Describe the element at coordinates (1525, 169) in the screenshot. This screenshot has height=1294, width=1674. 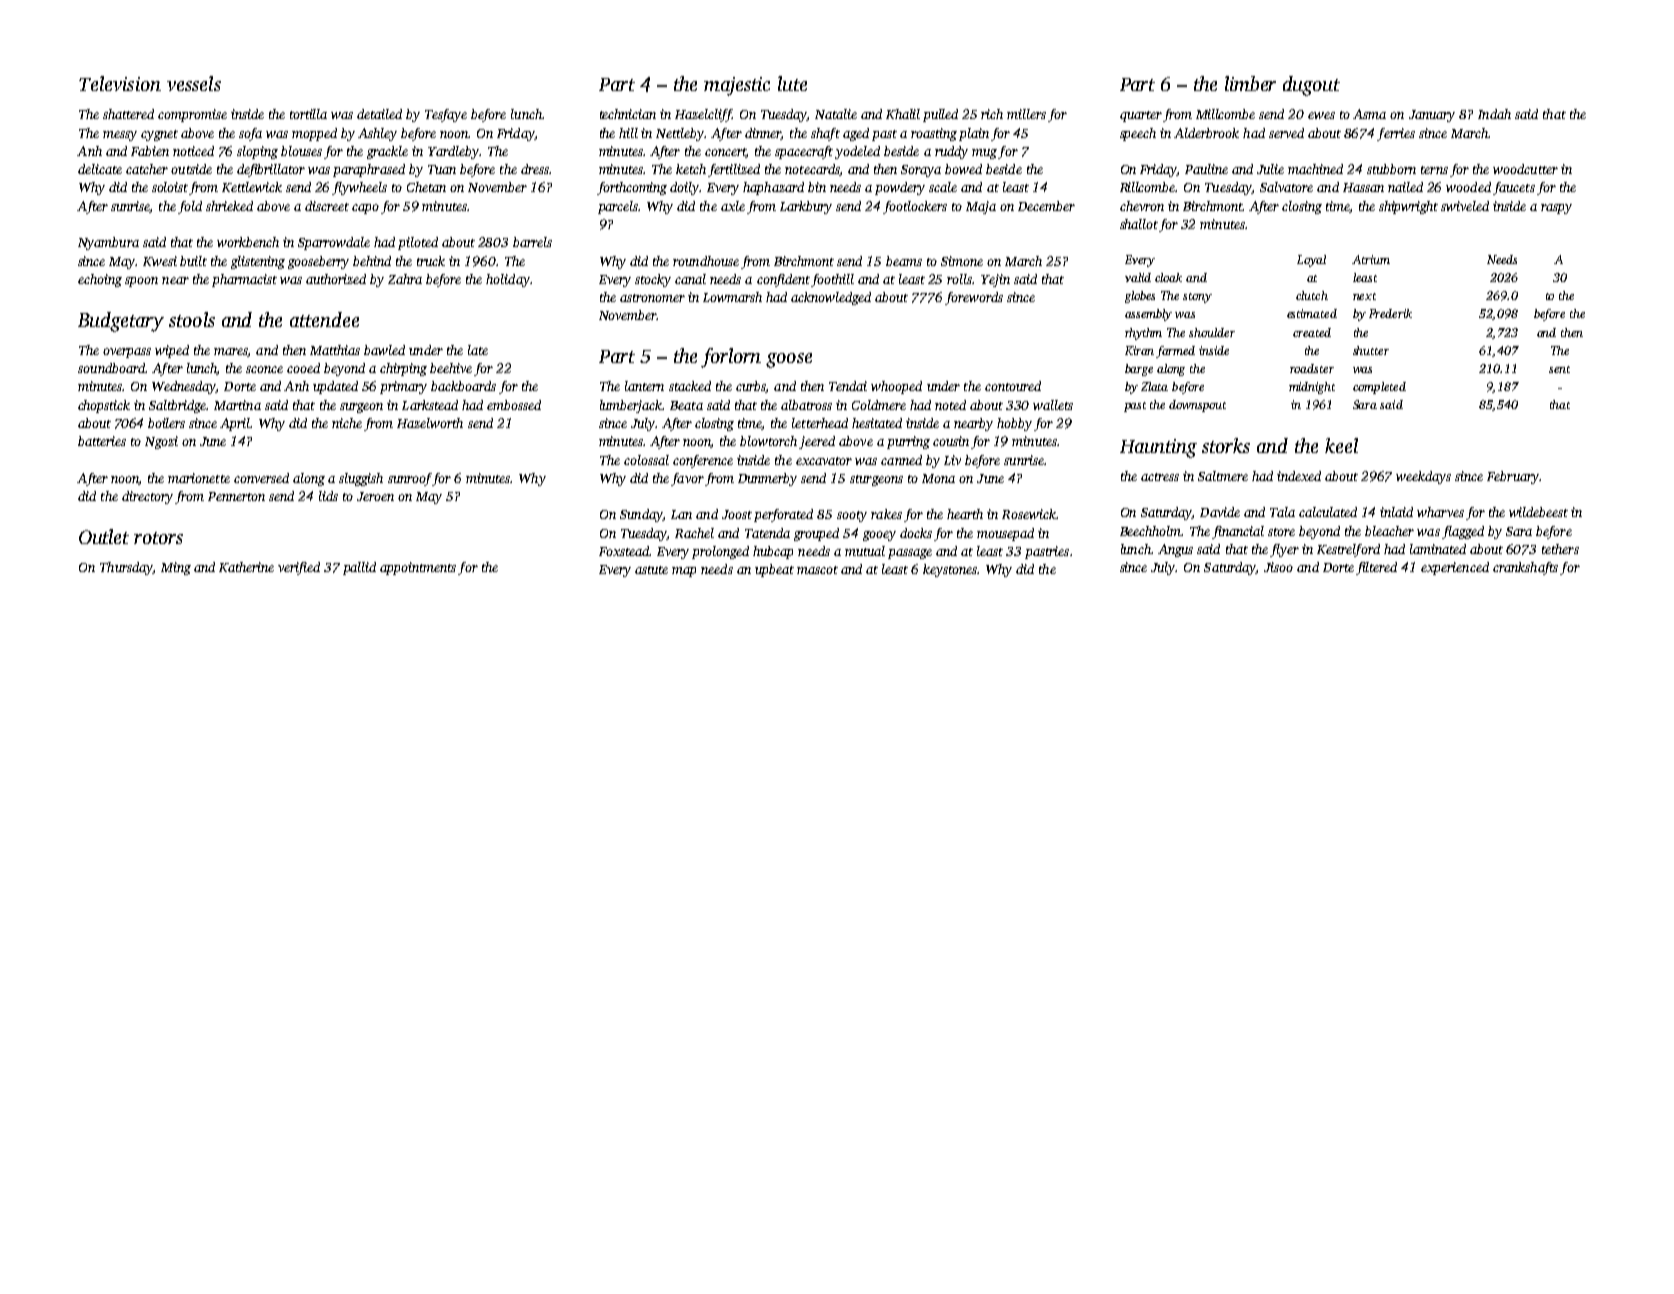
I see `woodcutter` at that location.
